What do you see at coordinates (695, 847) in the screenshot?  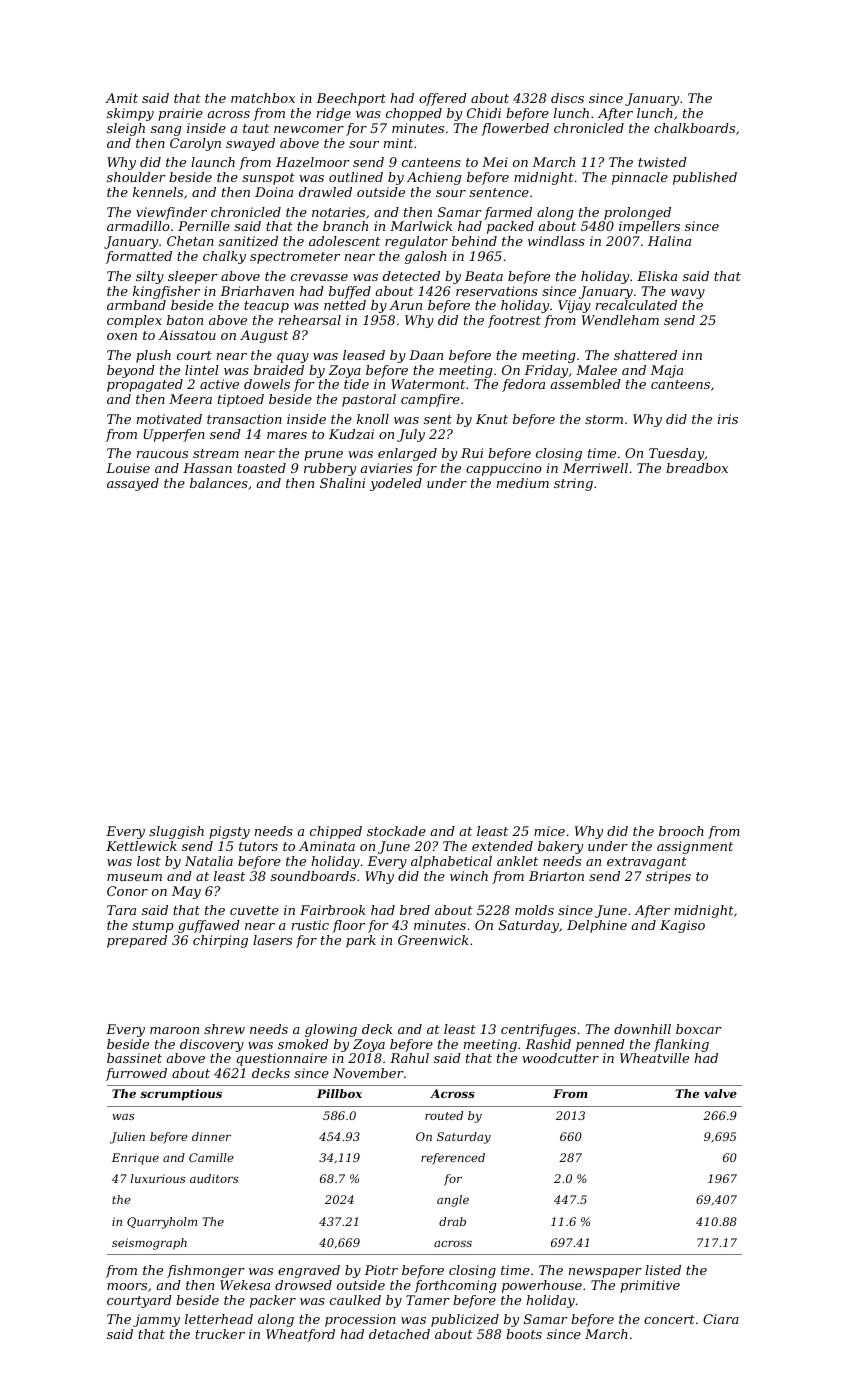 I see `assignment` at bounding box center [695, 847].
